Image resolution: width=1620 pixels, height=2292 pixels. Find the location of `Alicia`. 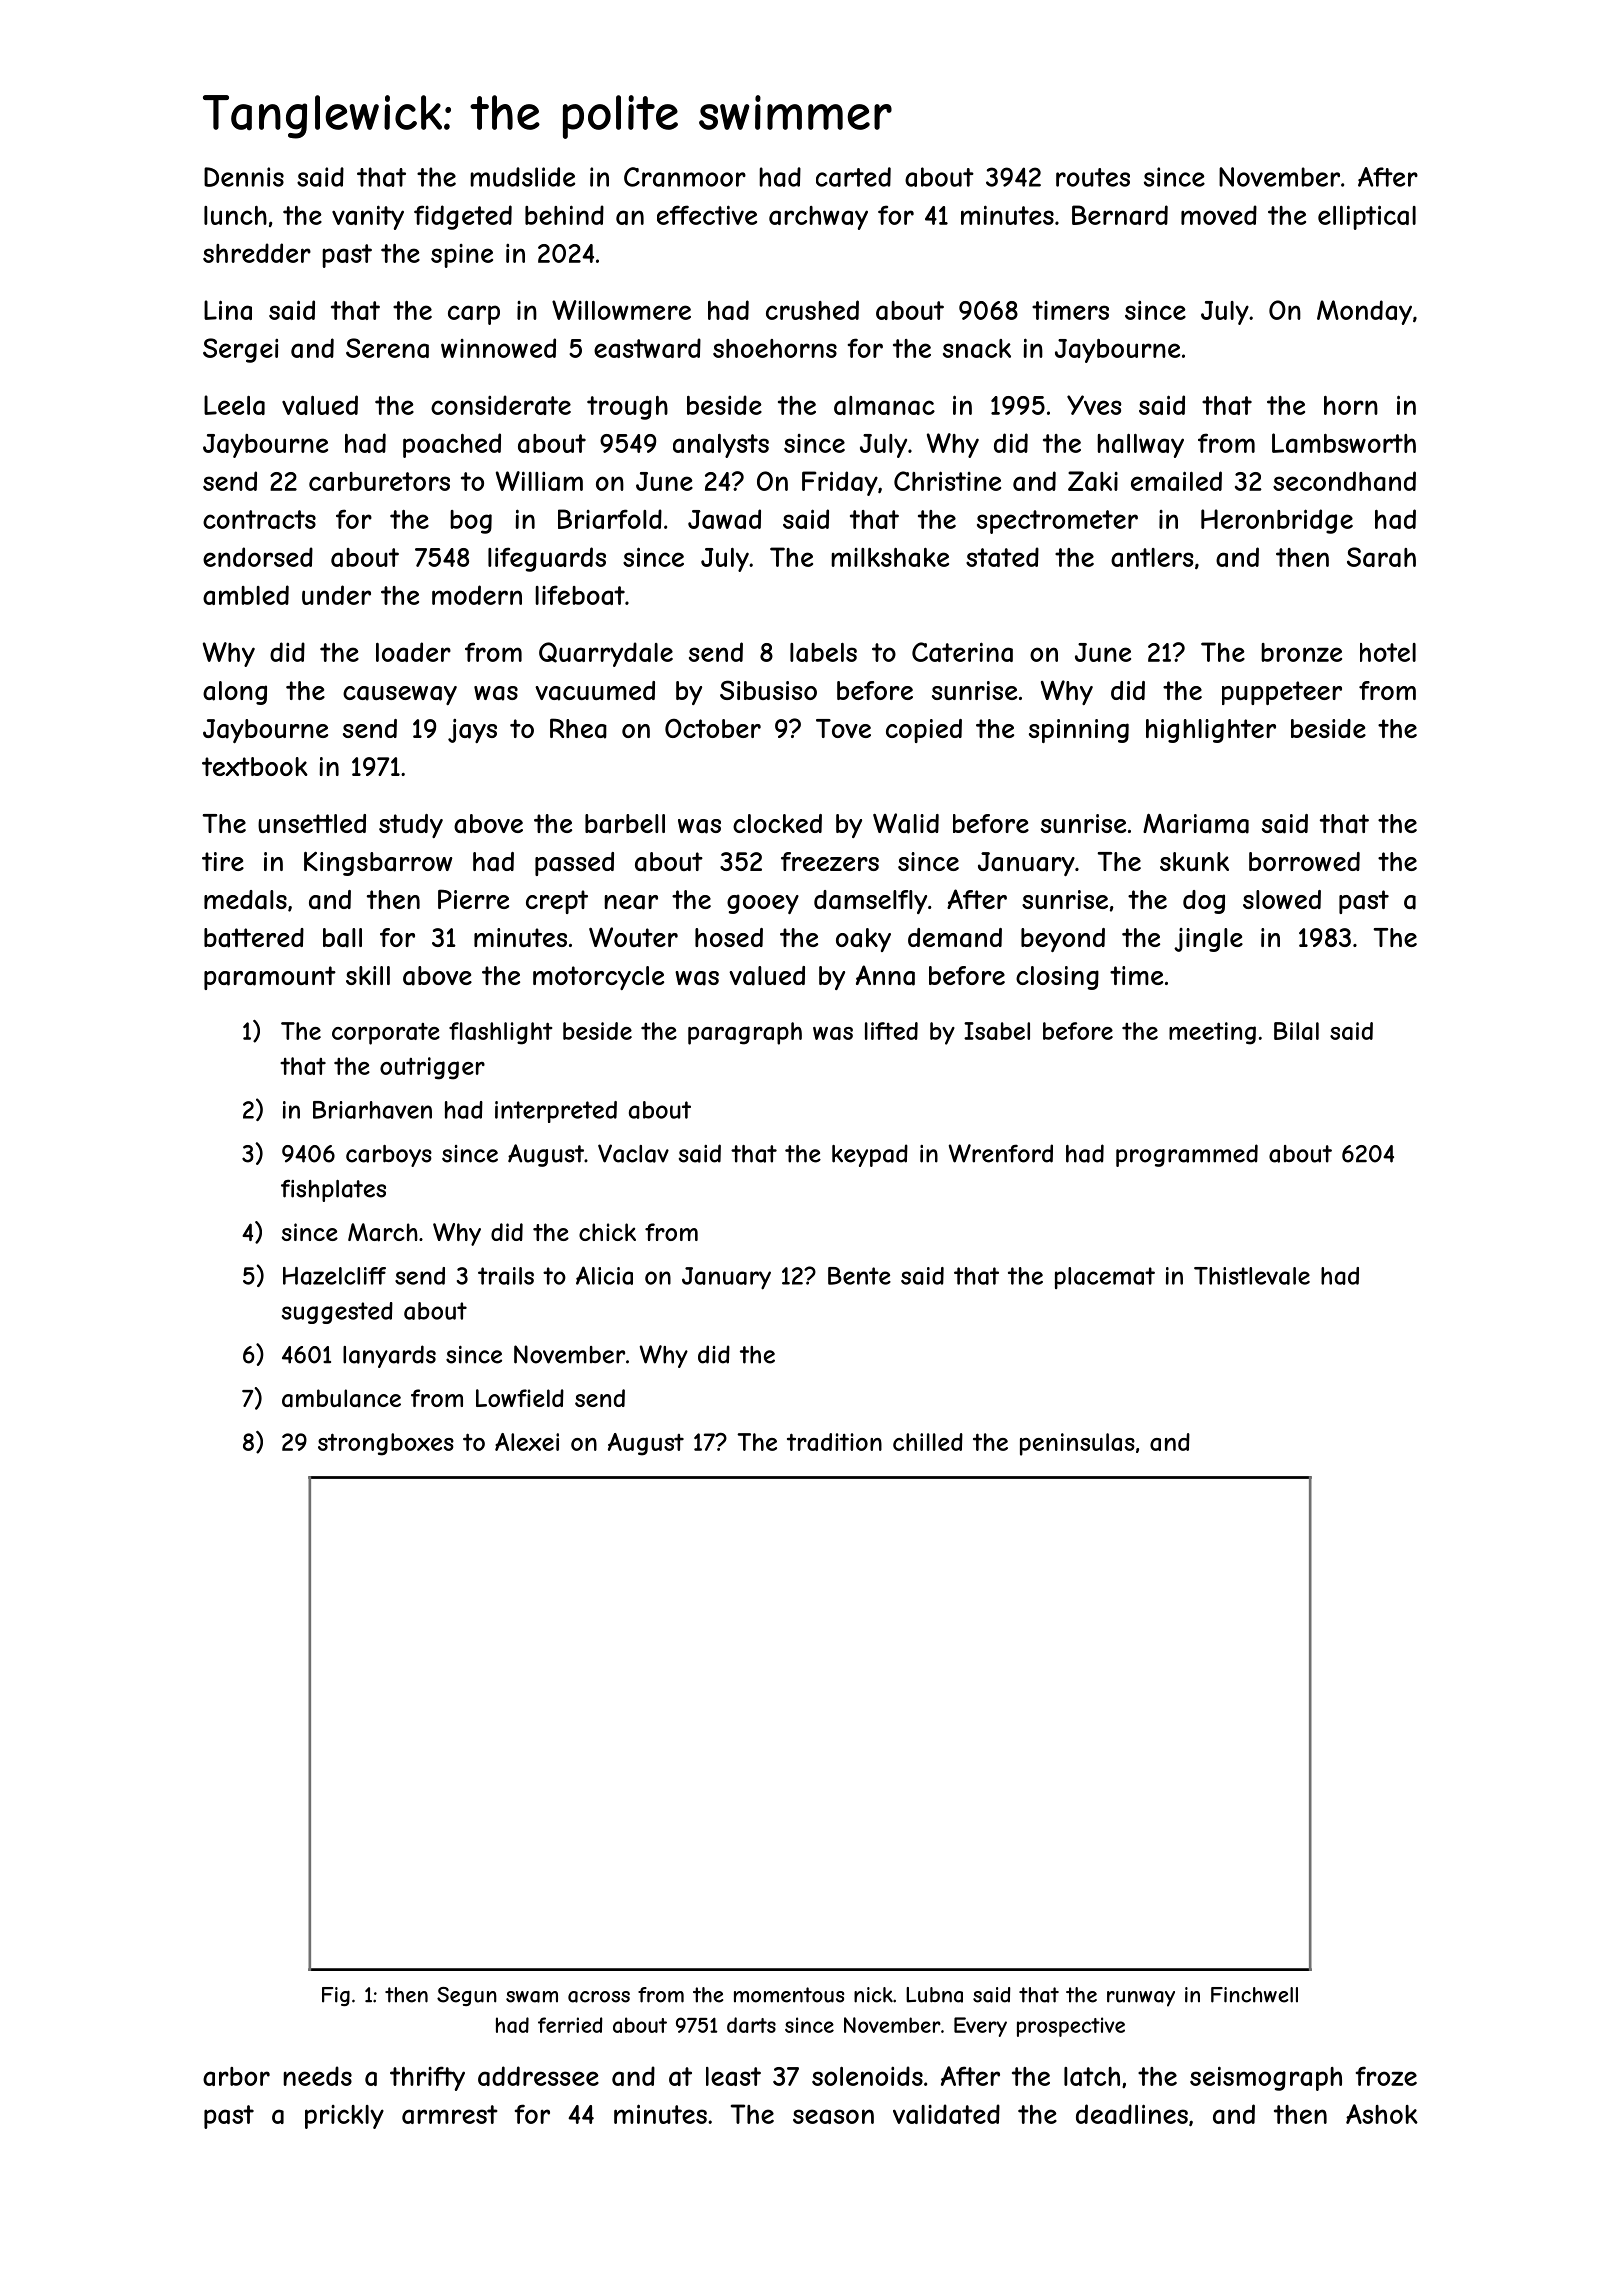

Alicia is located at coordinates (604, 1275).
